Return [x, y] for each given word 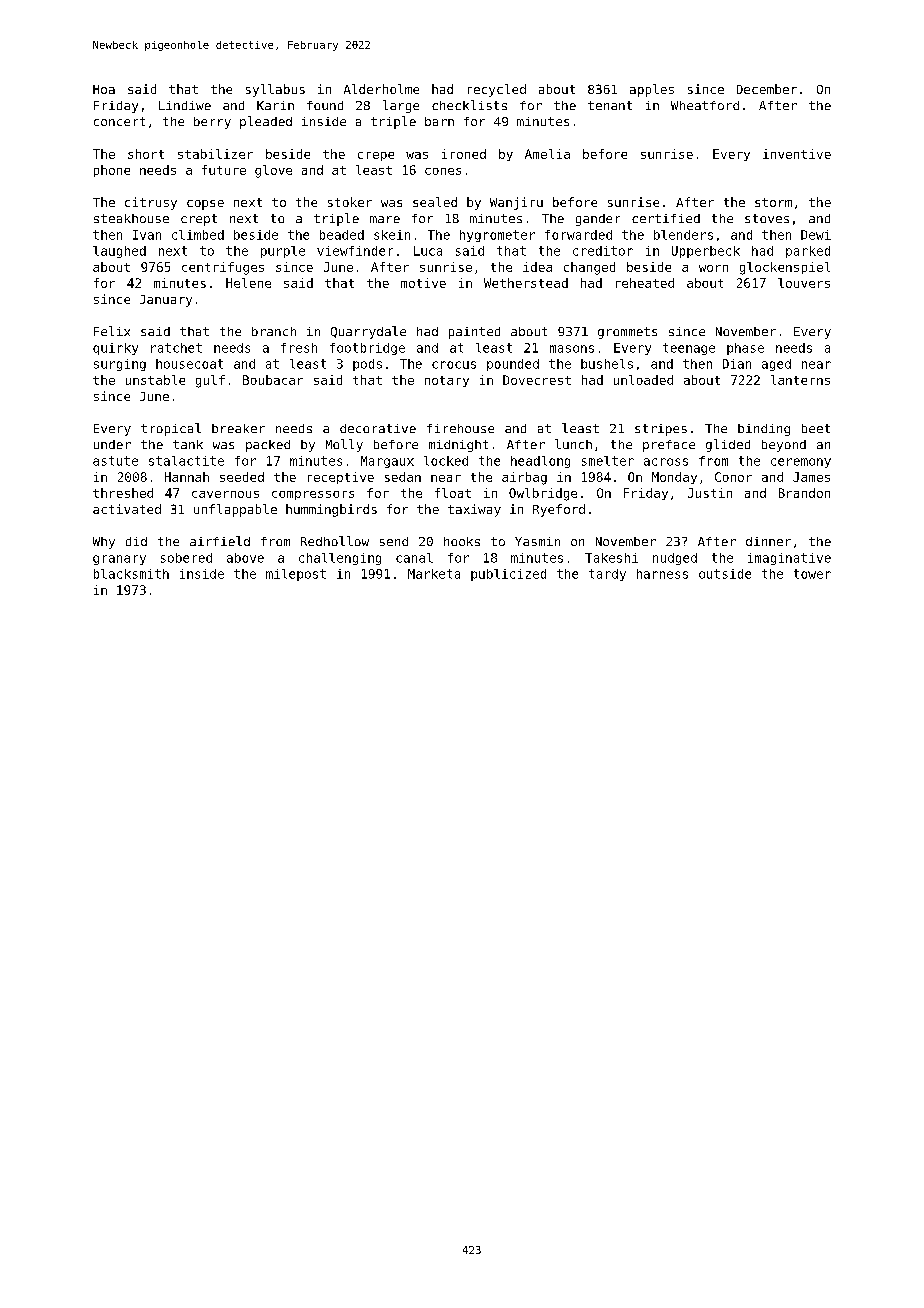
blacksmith [131, 574]
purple [283, 252]
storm [773, 202]
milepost [296, 575]
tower [812, 574]
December [767, 89]
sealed [435, 202]
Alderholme [381, 89]
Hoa [104, 89]
